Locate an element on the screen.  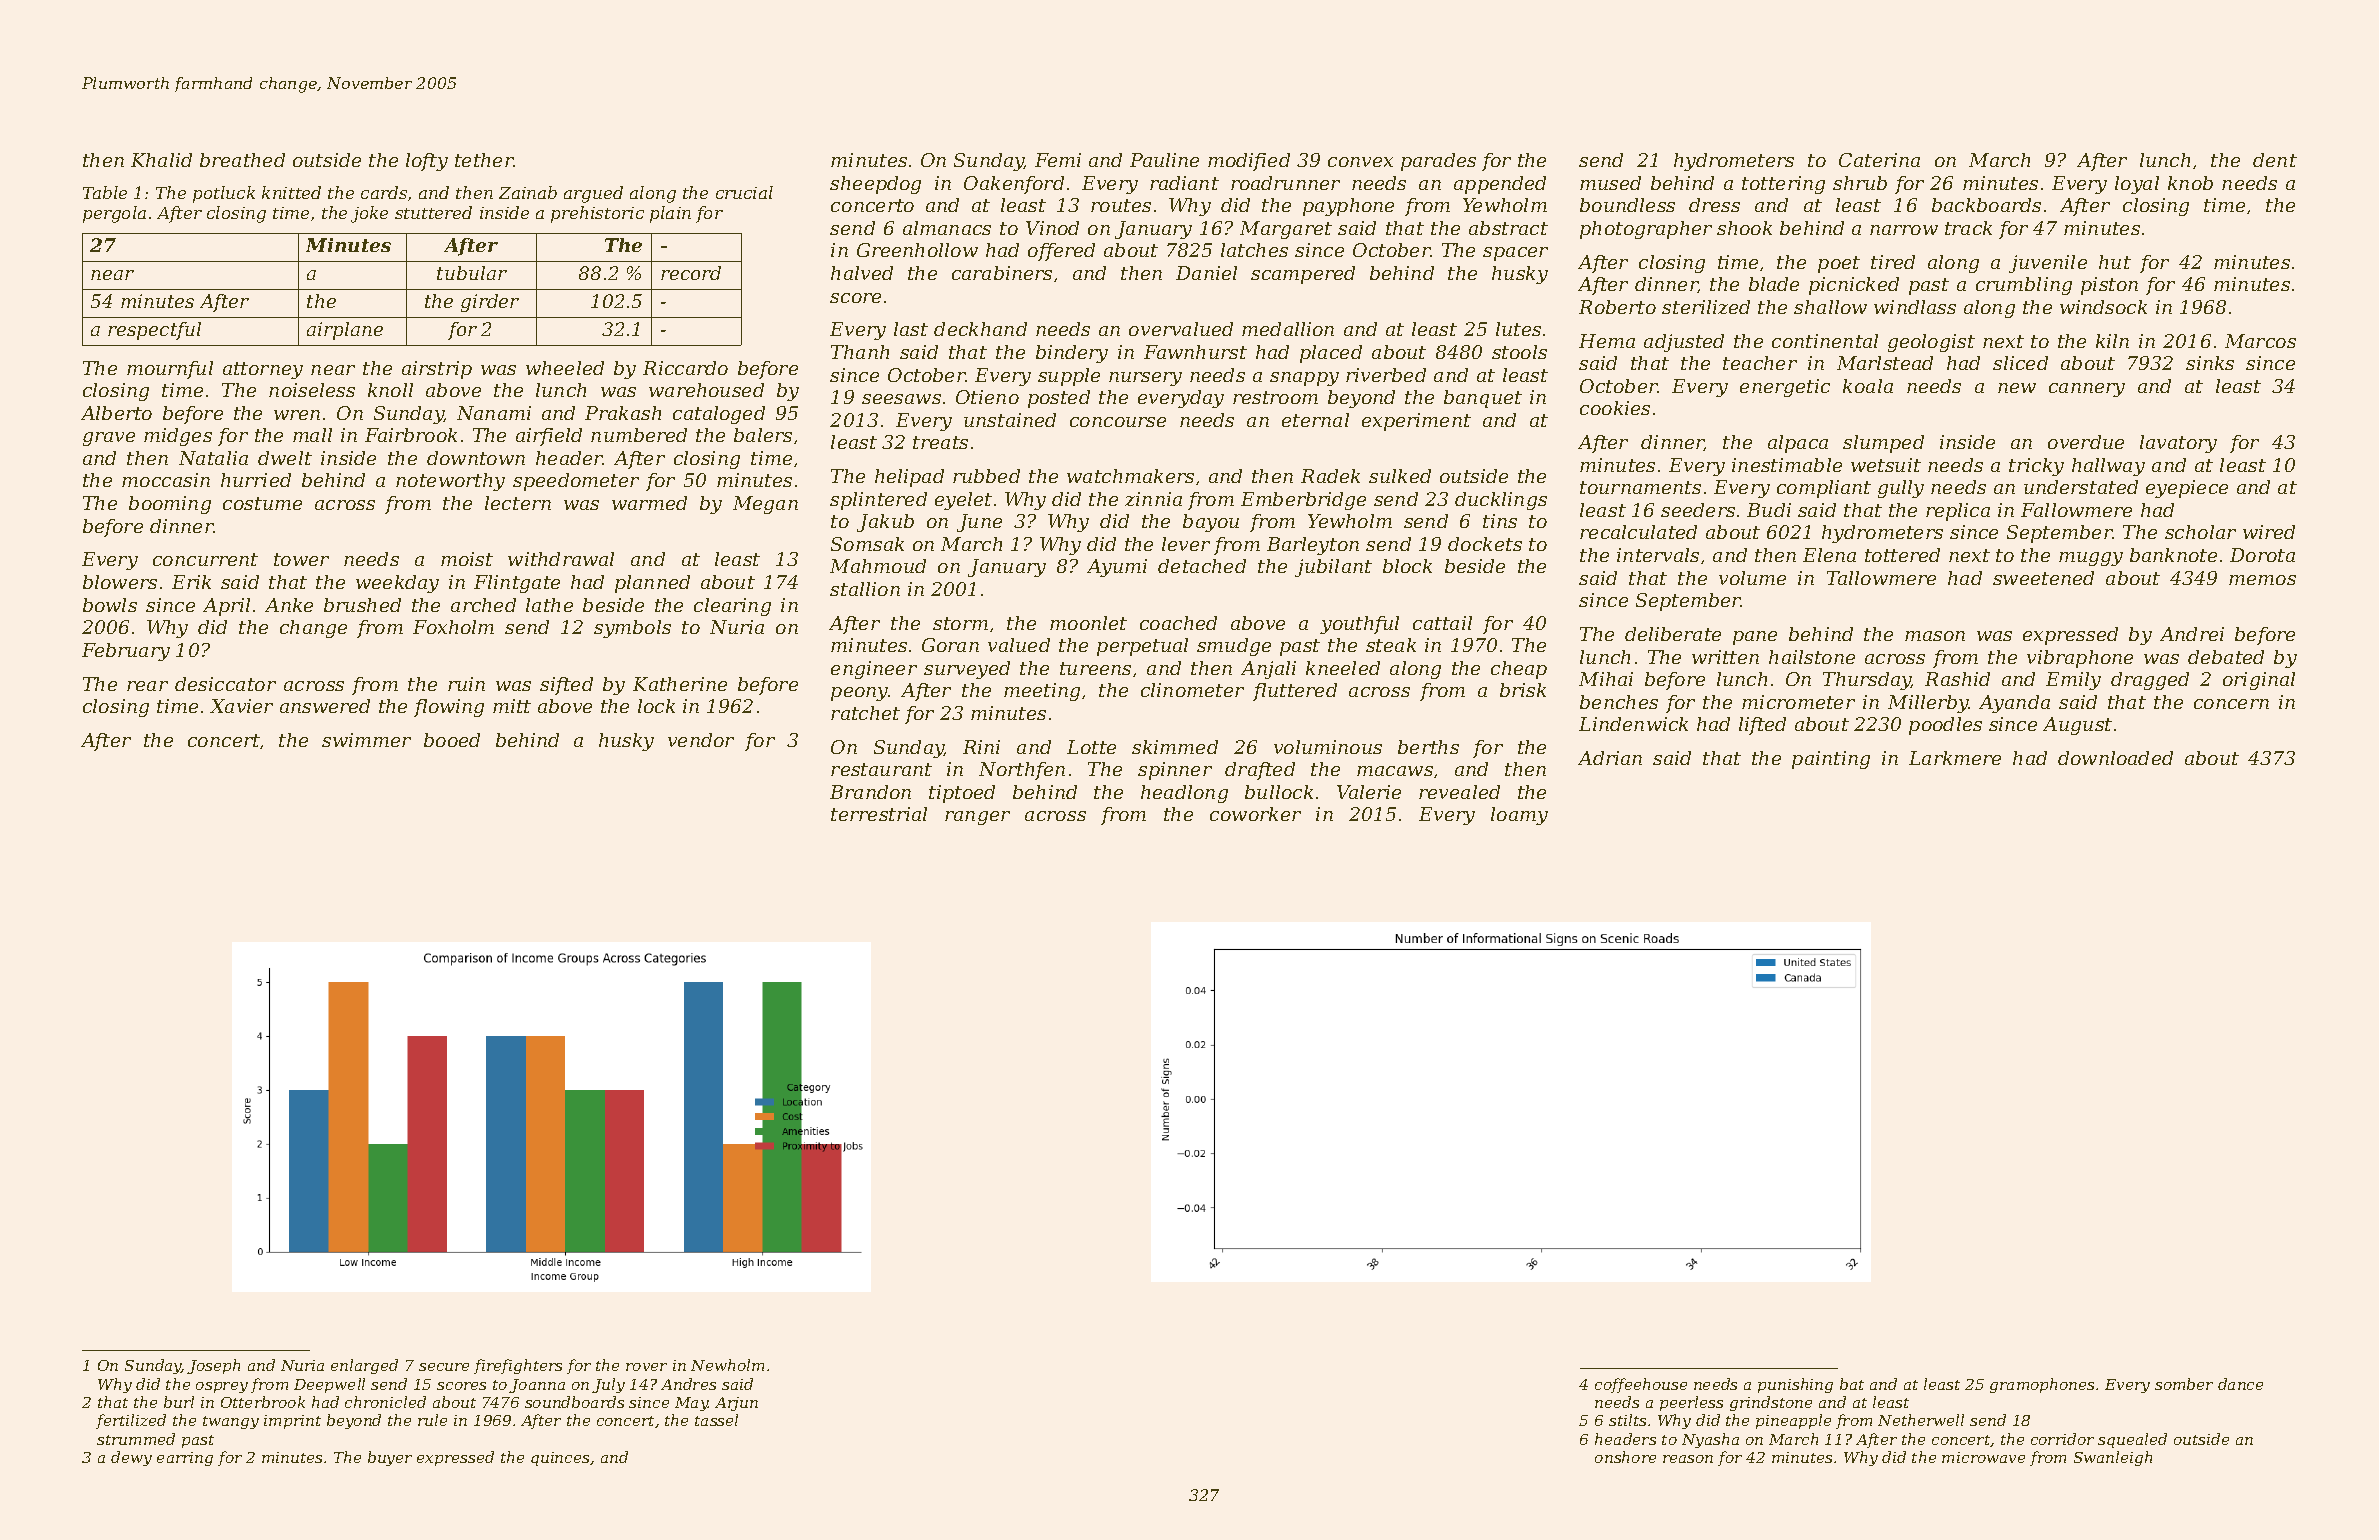
coached is located at coordinates (1178, 623).
